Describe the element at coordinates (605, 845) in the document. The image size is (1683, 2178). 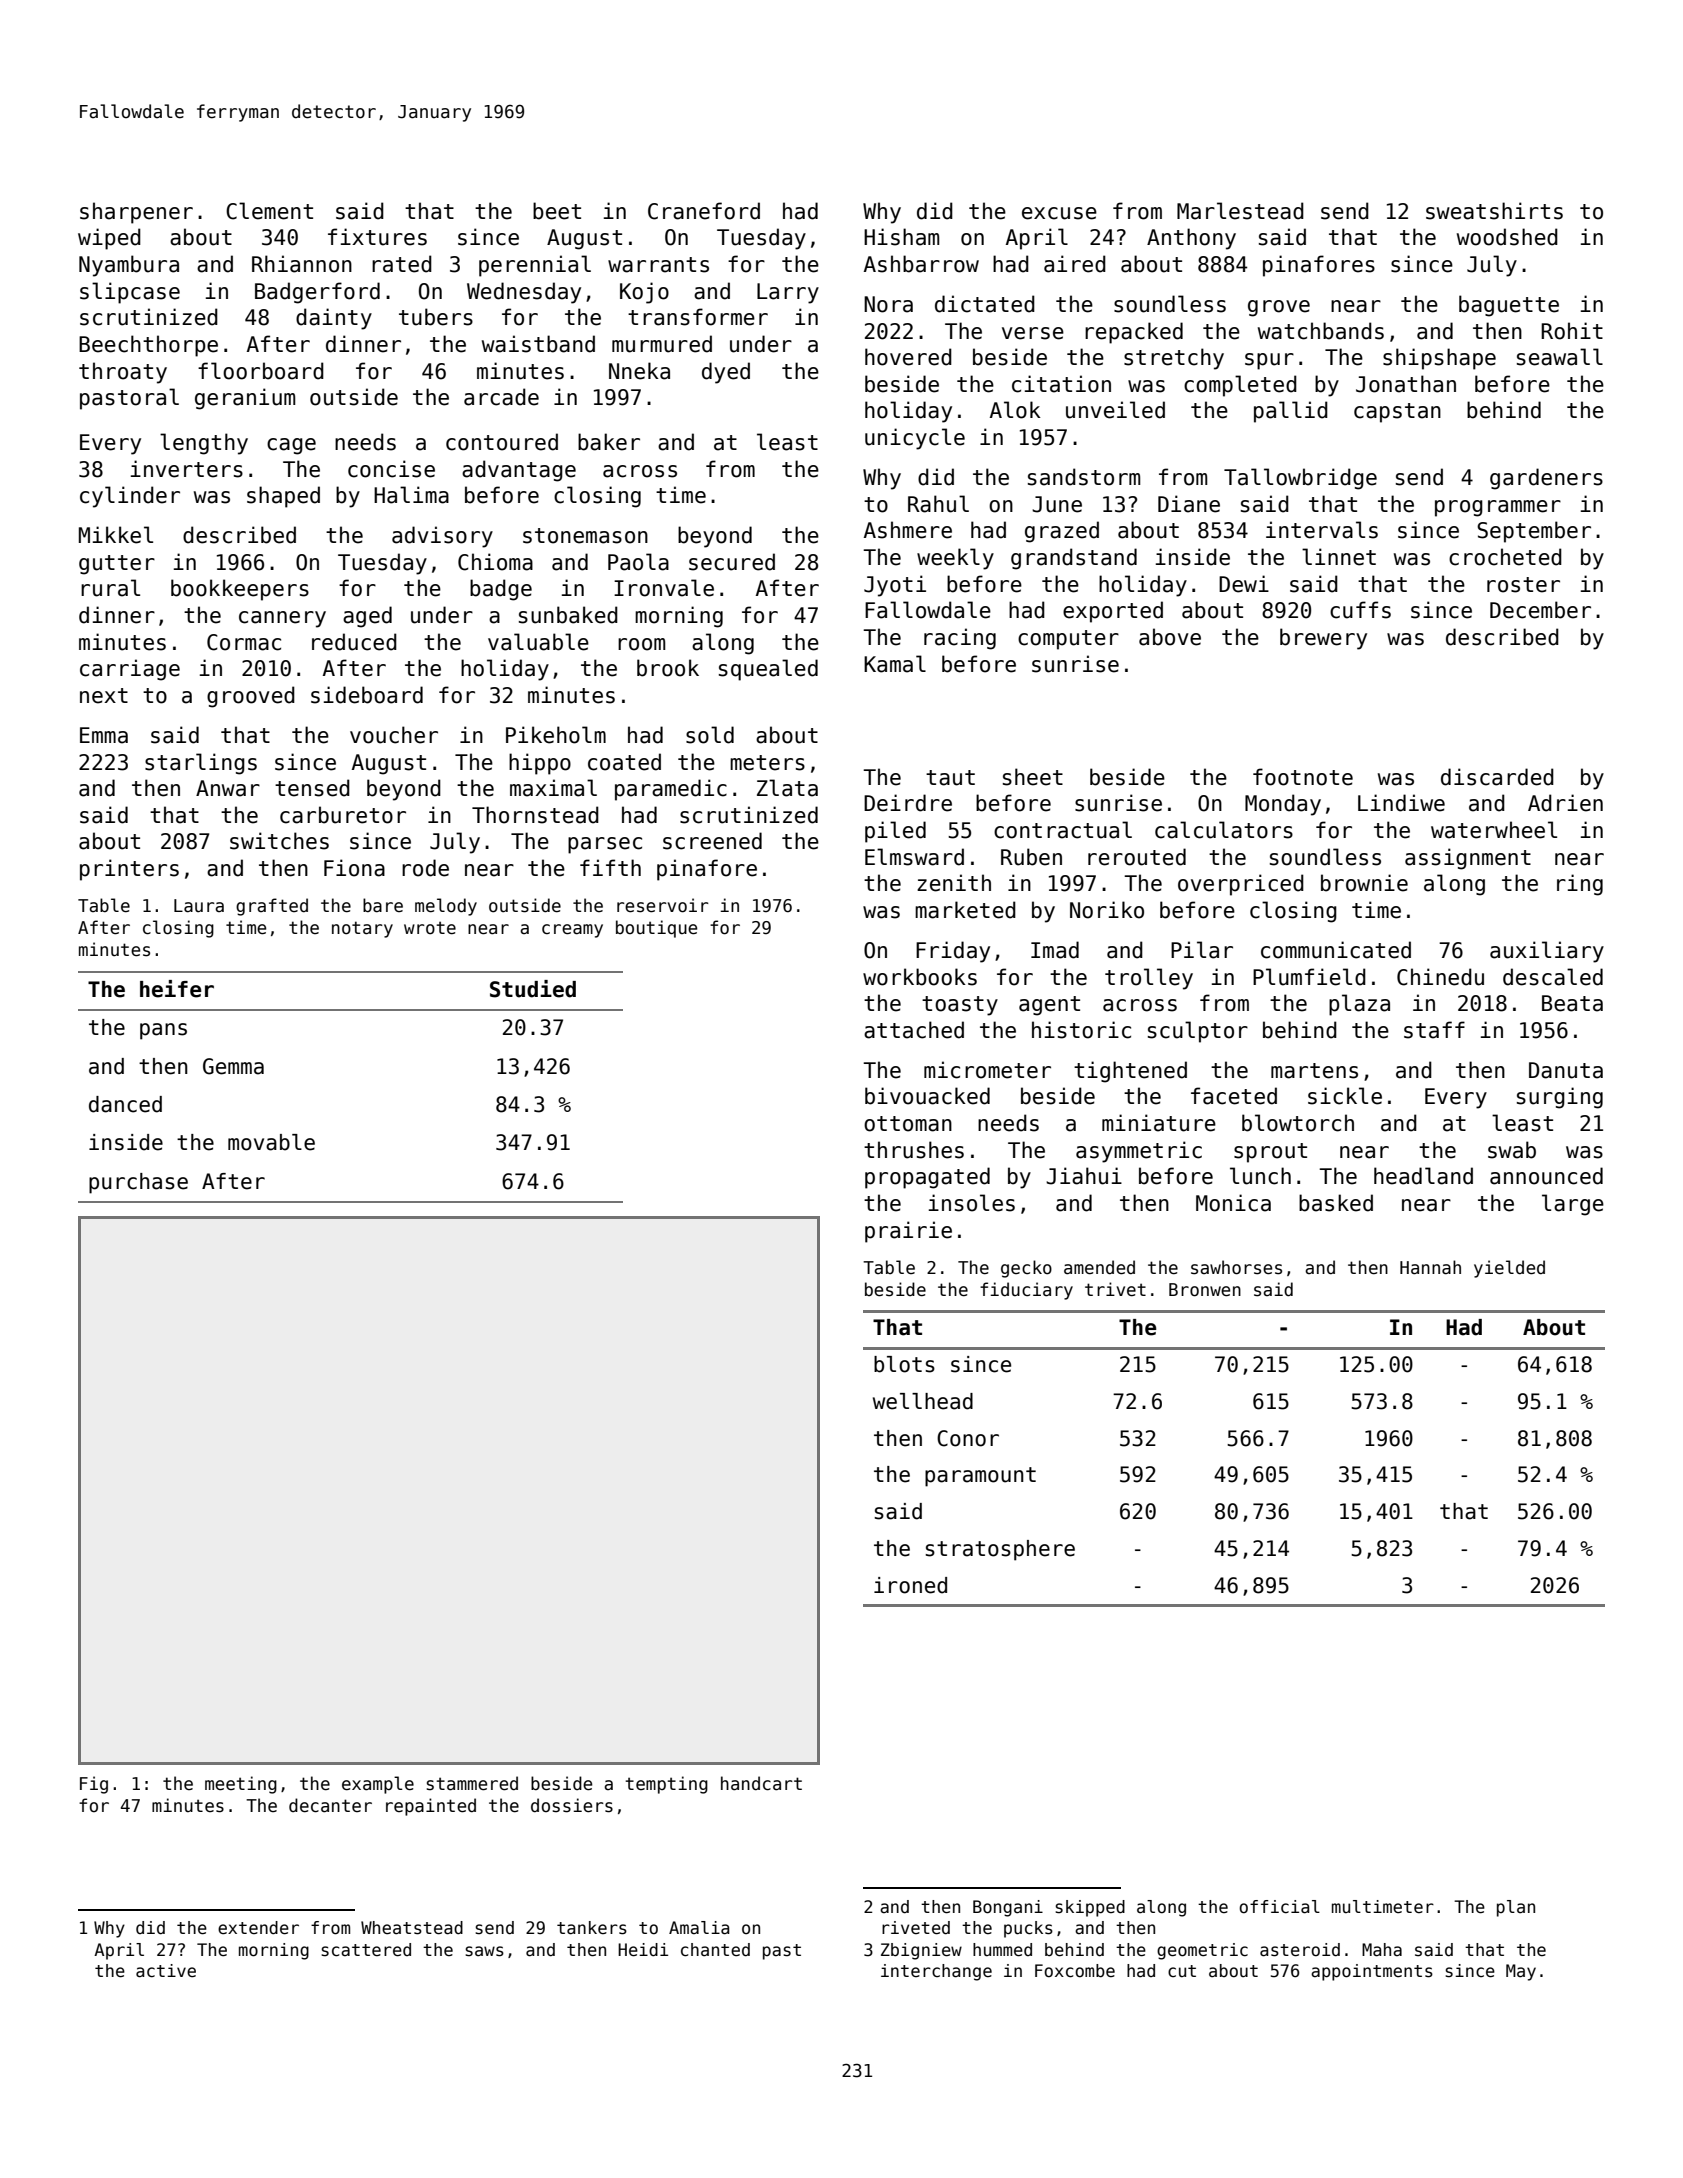
I see `parsec` at that location.
